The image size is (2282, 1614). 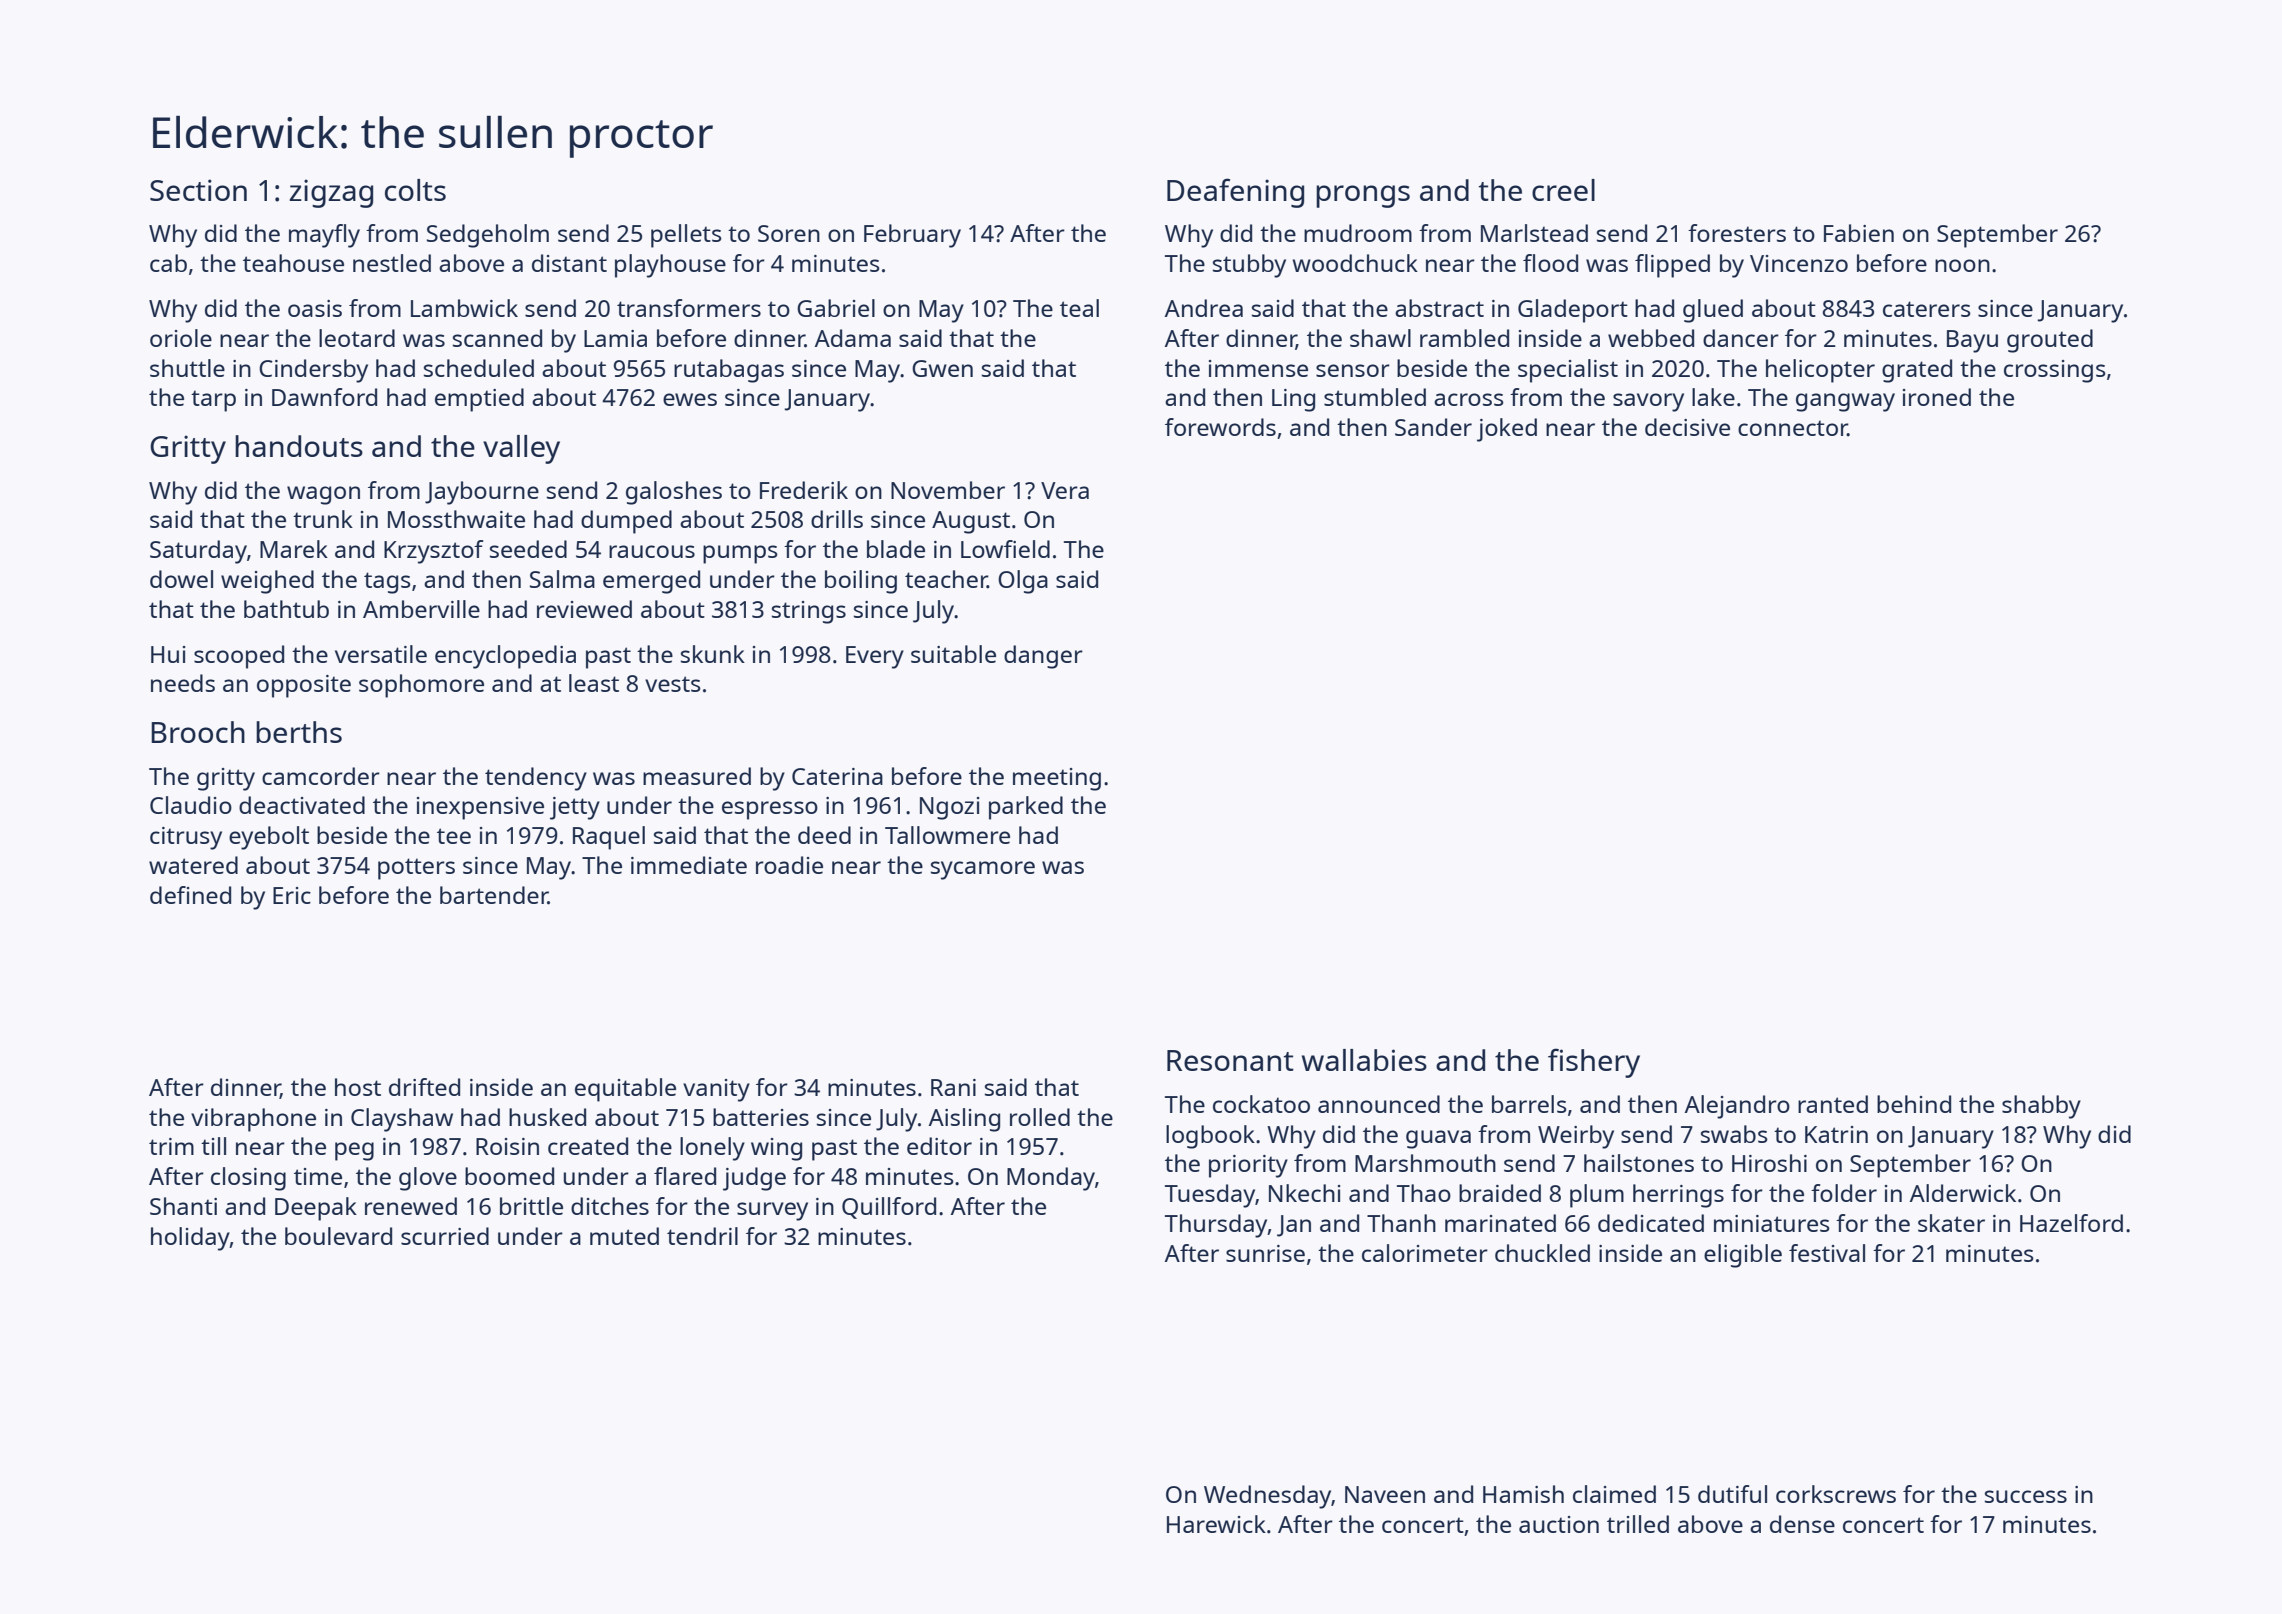 I want to click on Frederik, so click(x=804, y=490).
